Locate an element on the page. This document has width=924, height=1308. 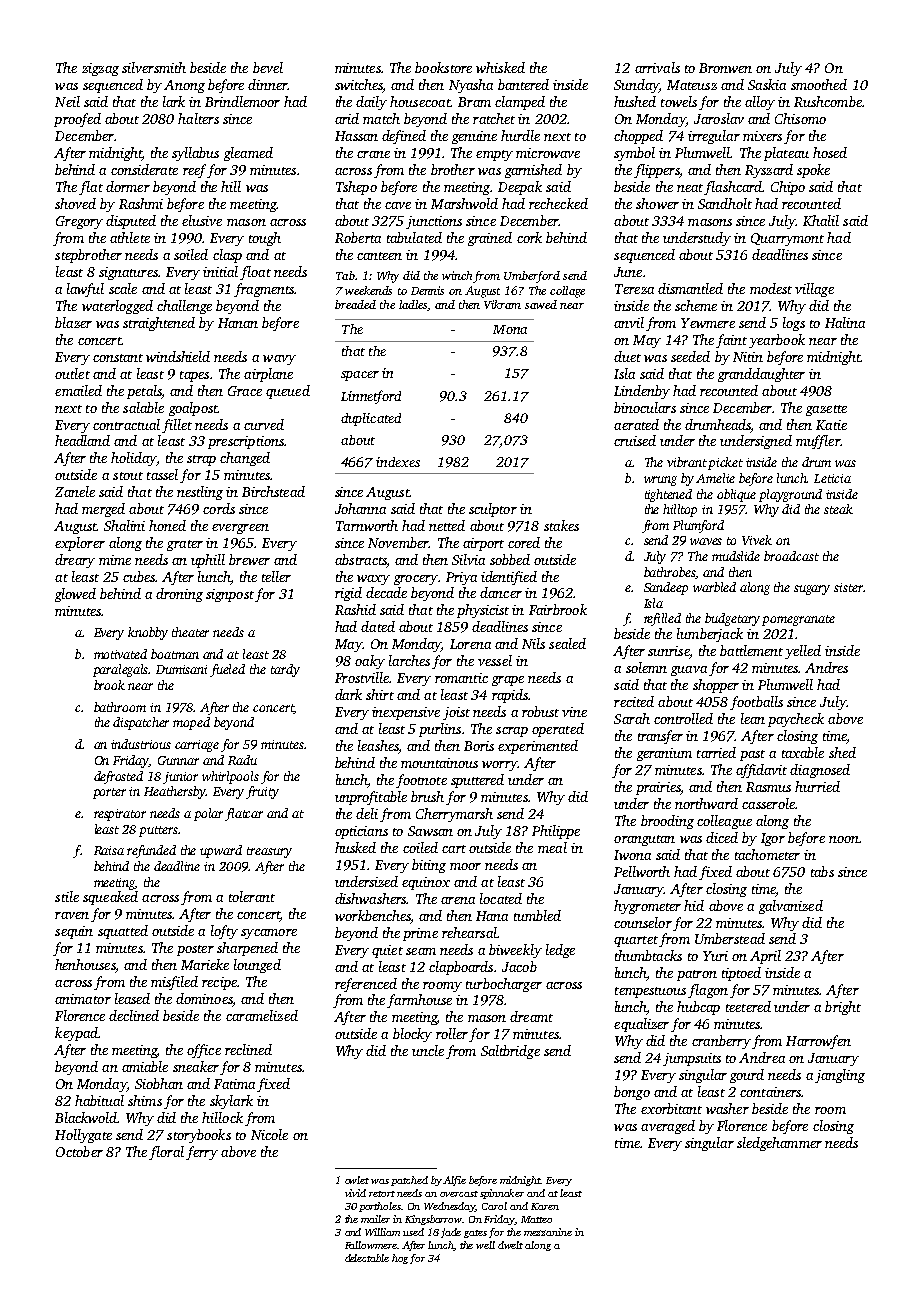
jangling is located at coordinates (840, 1076).
